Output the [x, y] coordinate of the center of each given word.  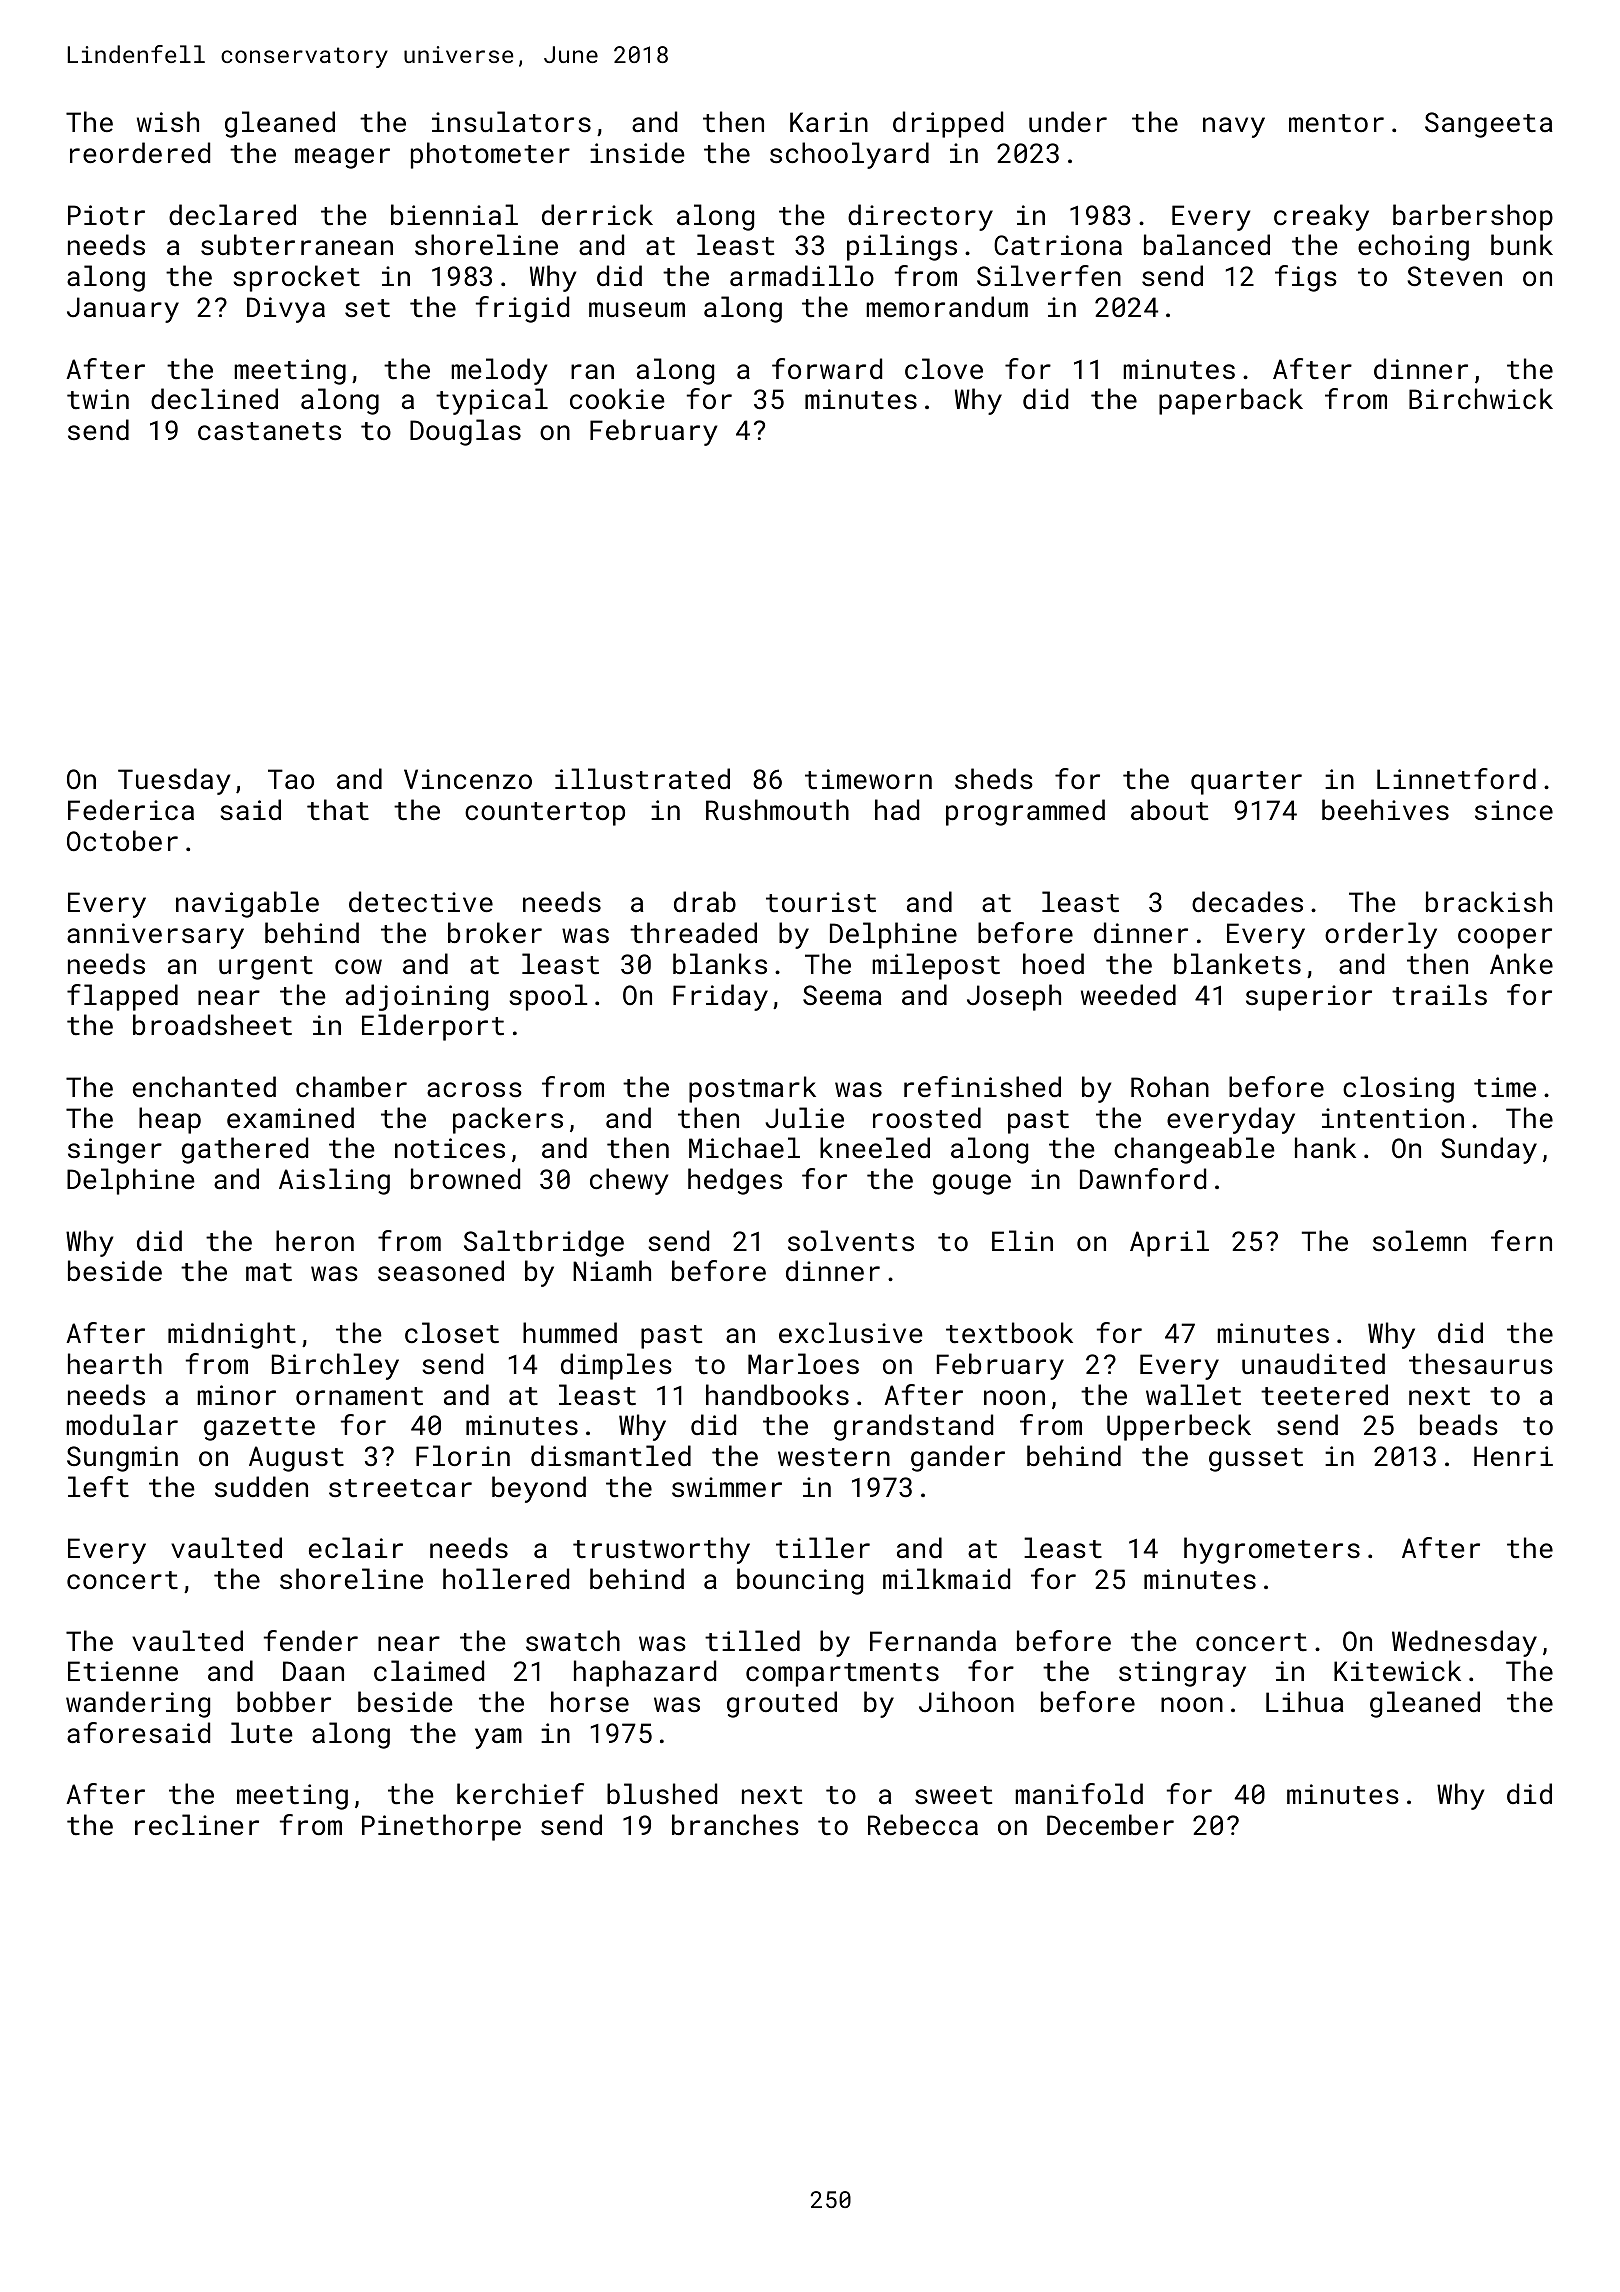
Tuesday [174, 781]
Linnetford [1456, 779]
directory [920, 217]
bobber [284, 1701]
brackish [1489, 901]
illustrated [642, 779]
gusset [1256, 1460]
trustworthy [661, 1550]
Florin [463, 1455]
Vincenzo [468, 779]
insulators [511, 122]
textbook [1009, 1333]
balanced [1207, 244]
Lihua [1304, 1701]
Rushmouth [777, 810]
